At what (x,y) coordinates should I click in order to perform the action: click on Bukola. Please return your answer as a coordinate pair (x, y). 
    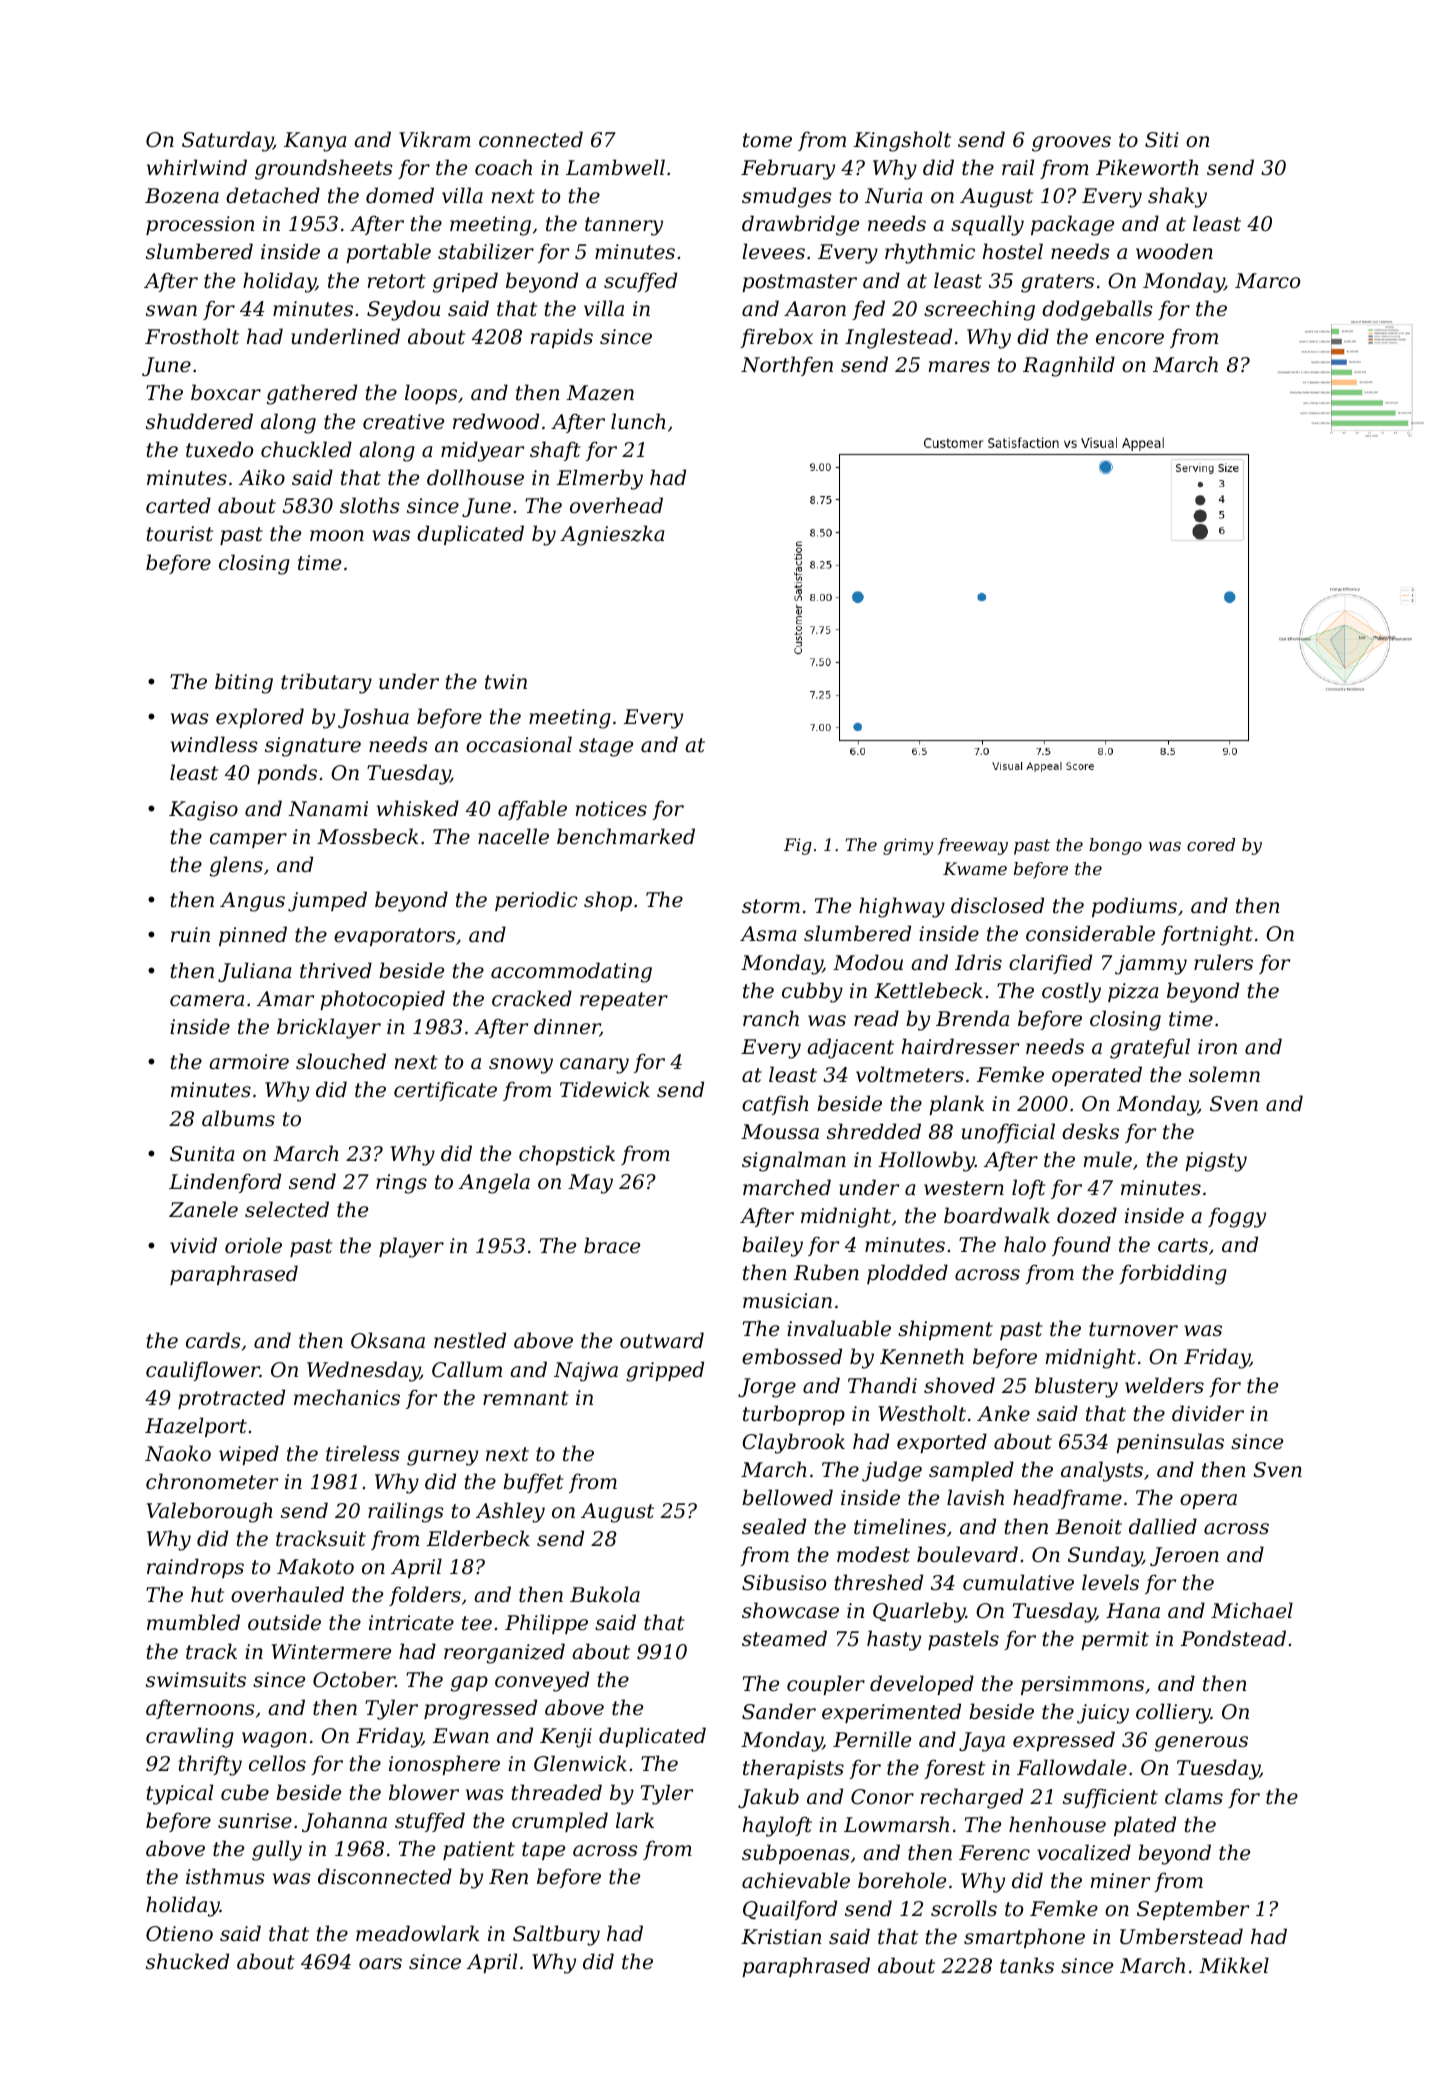
    Looking at the image, I should click on (605, 1594).
